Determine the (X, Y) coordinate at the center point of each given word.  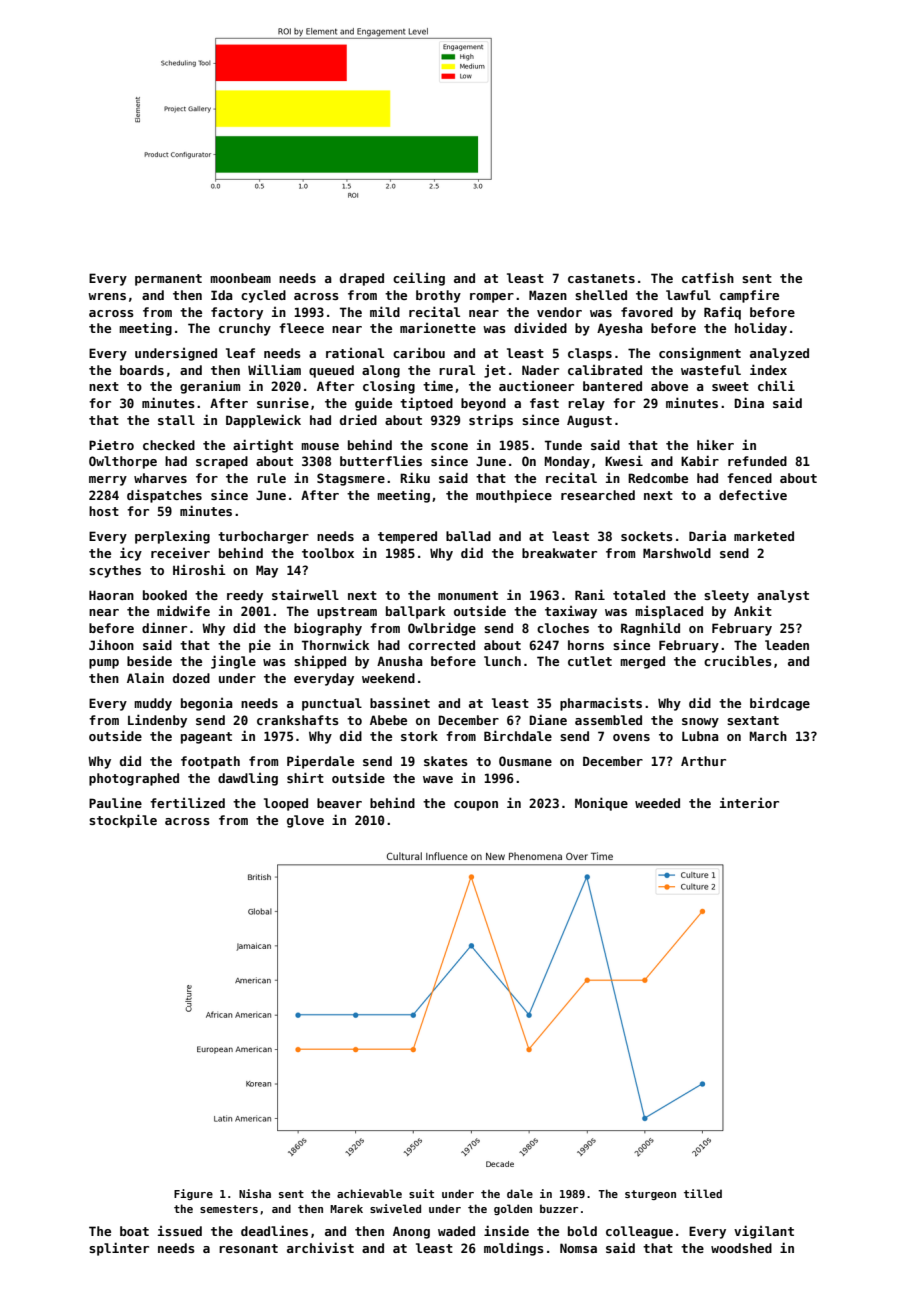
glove (305, 821)
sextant (753, 720)
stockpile (123, 821)
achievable (369, 1193)
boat (134, 1231)
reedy (245, 596)
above (669, 386)
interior (749, 803)
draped (362, 279)
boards (142, 370)
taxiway (571, 612)
